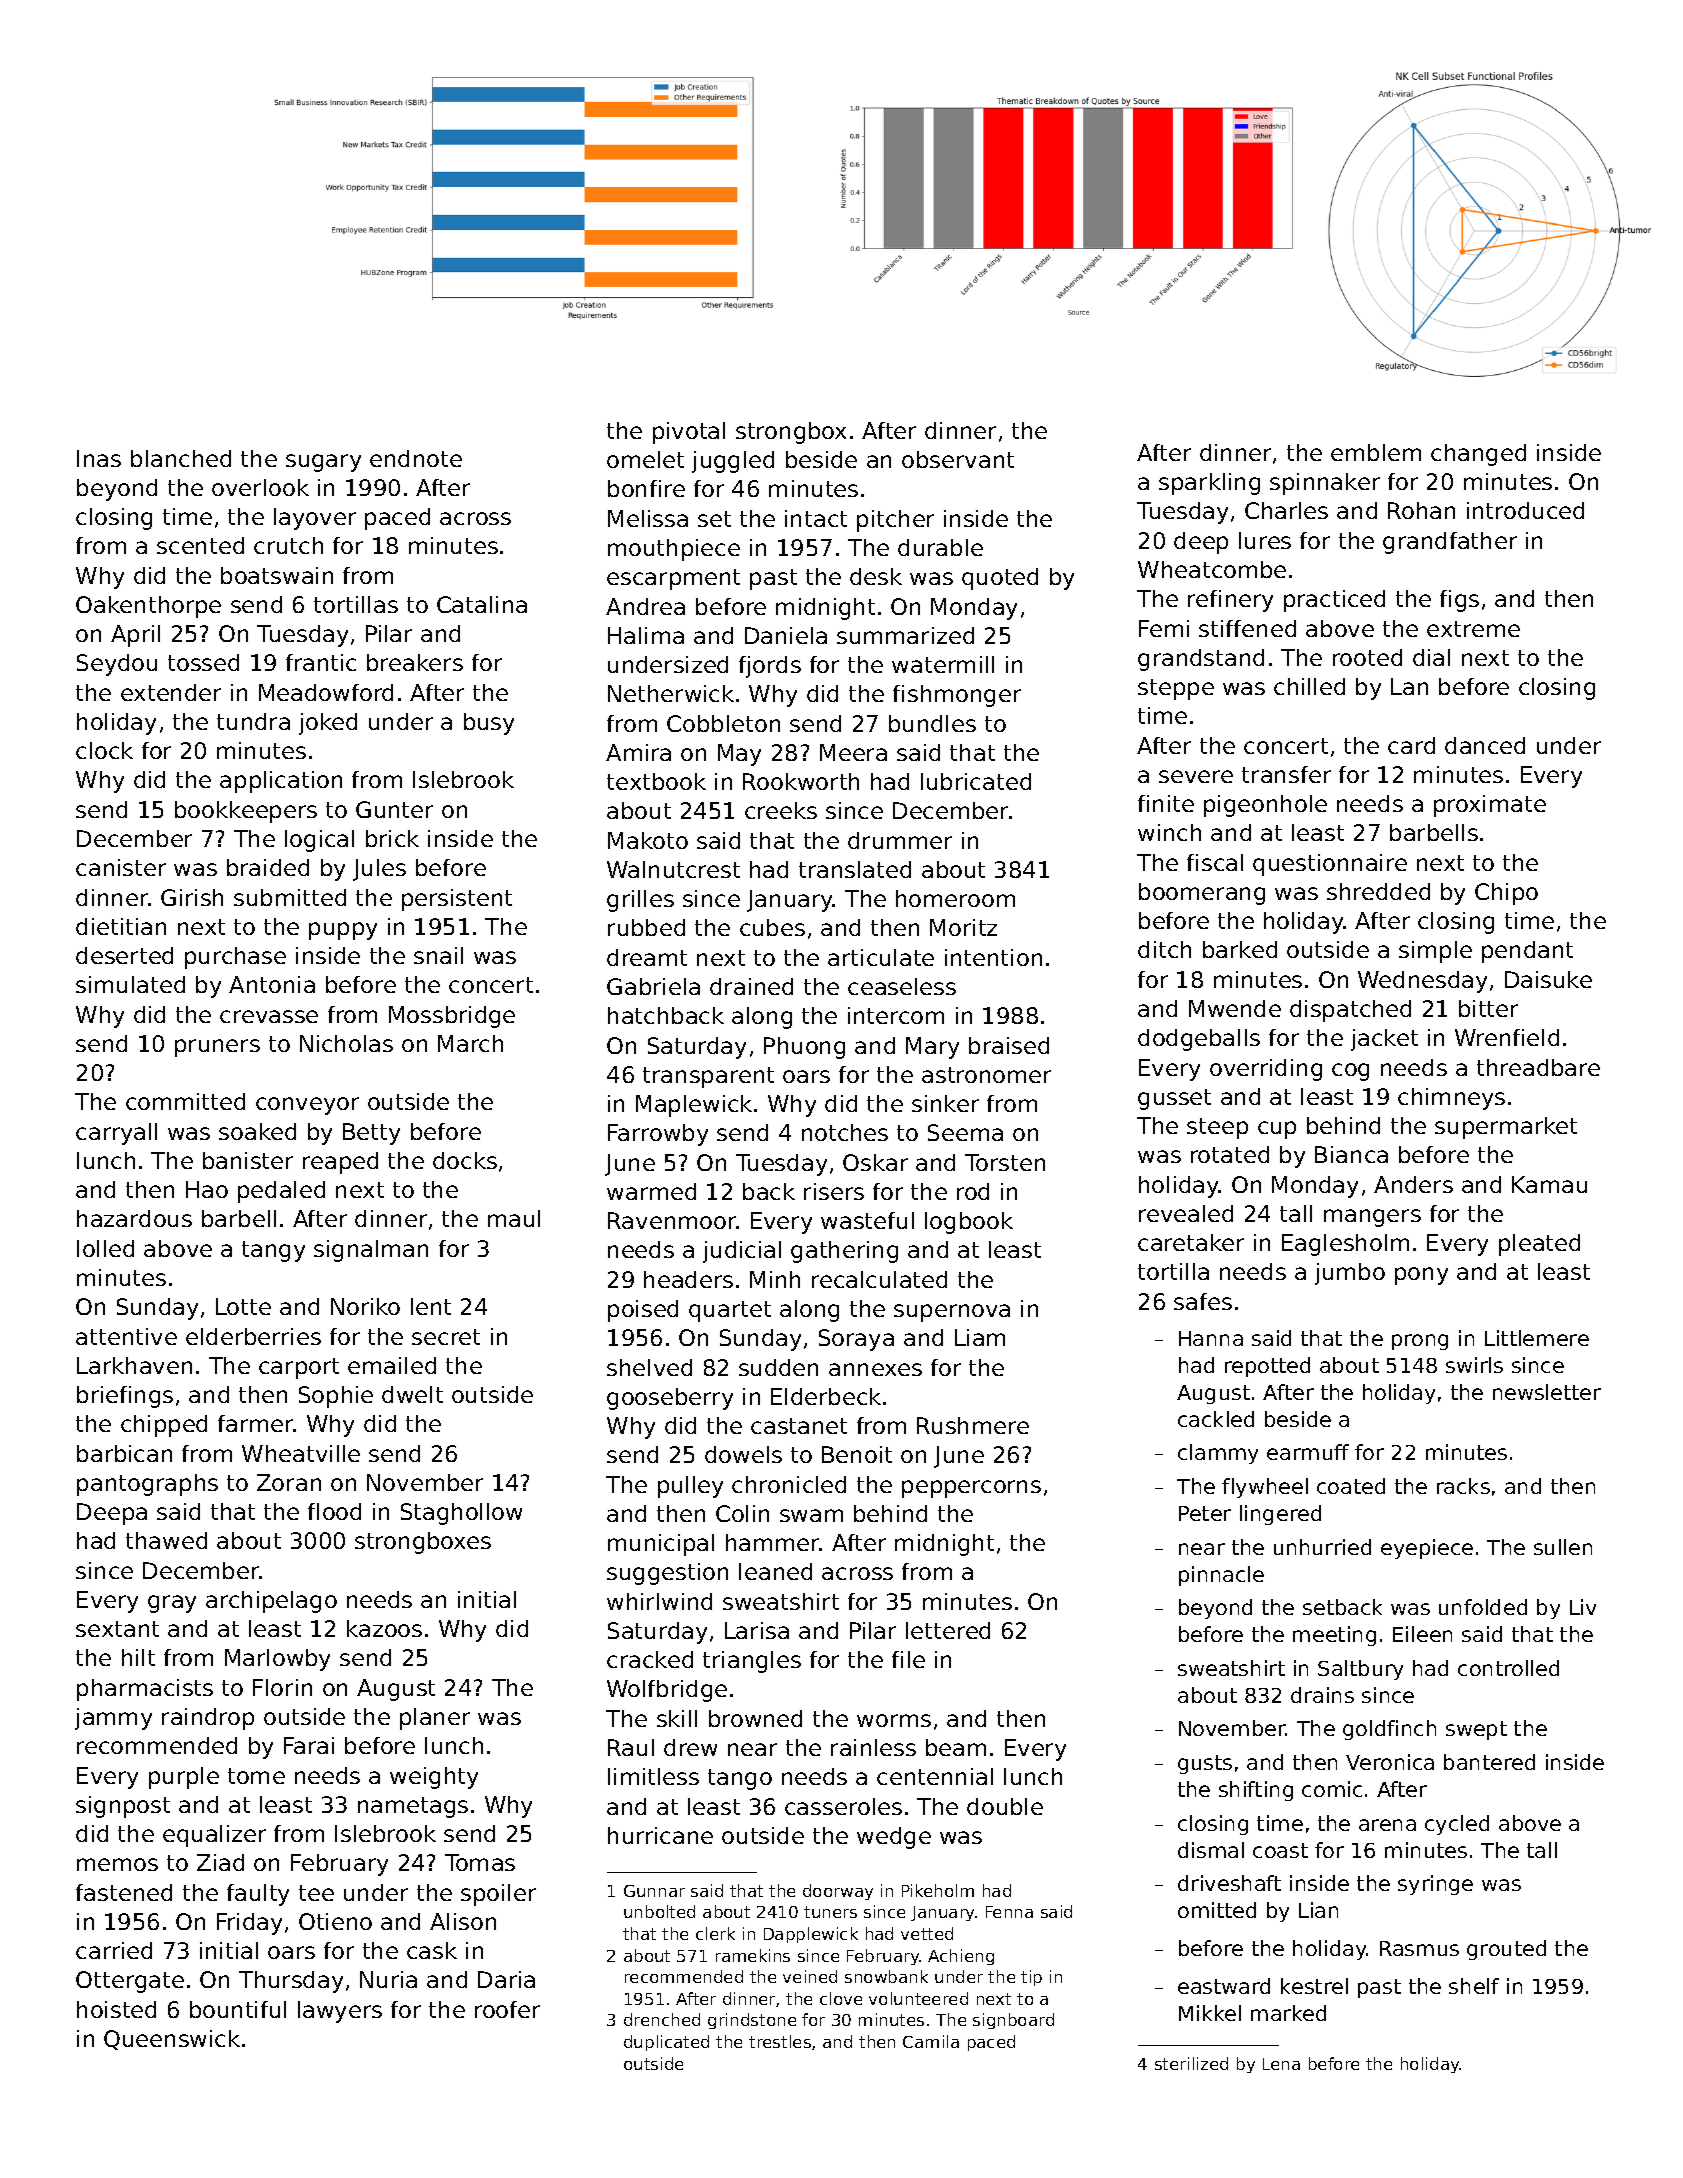 The height and width of the image is (2178, 1683). Describe the element at coordinates (838, 1892) in the image. I see `doorway` at that location.
